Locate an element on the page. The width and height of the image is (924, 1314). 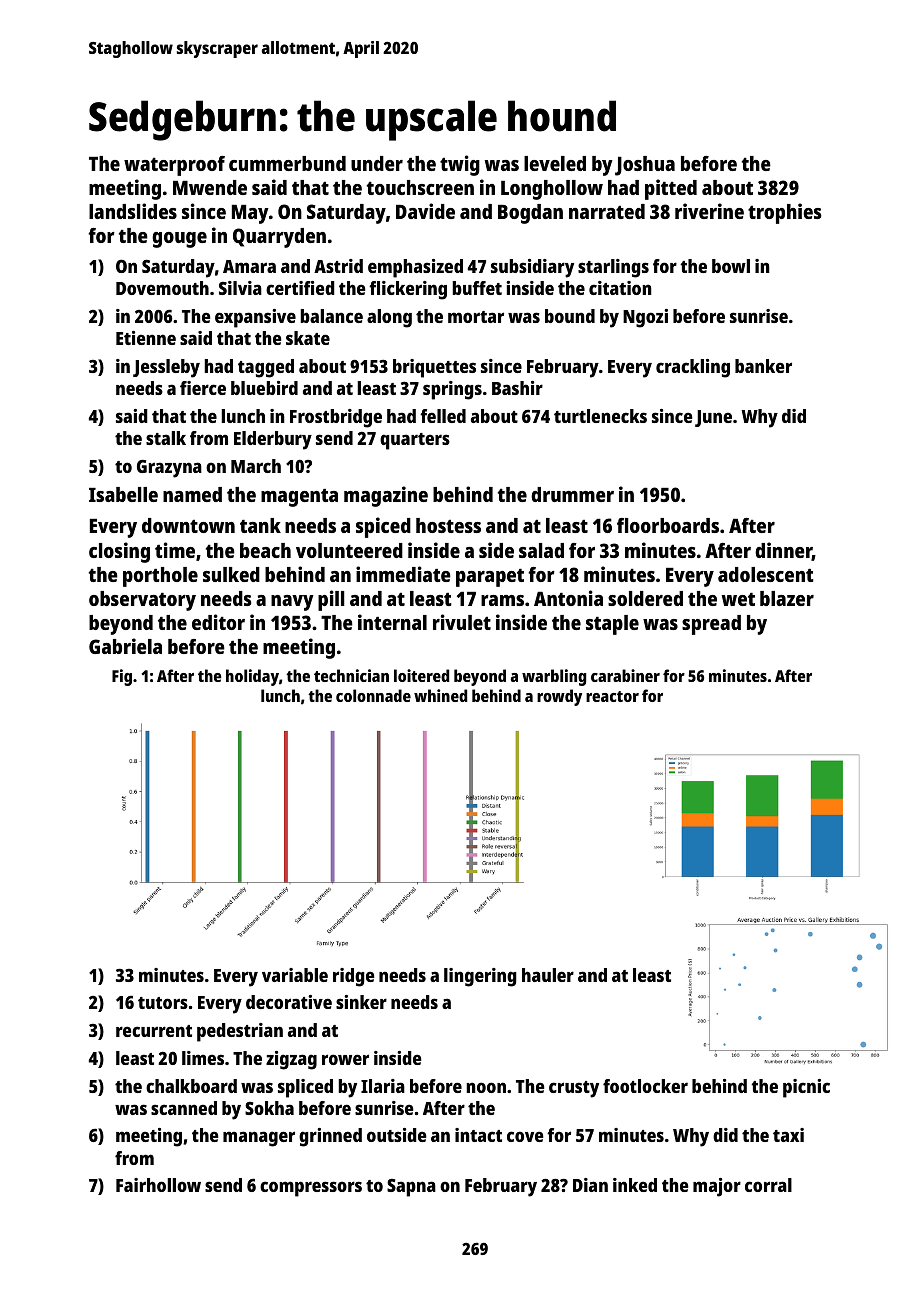
Fairhollow is located at coordinates (158, 1185).
